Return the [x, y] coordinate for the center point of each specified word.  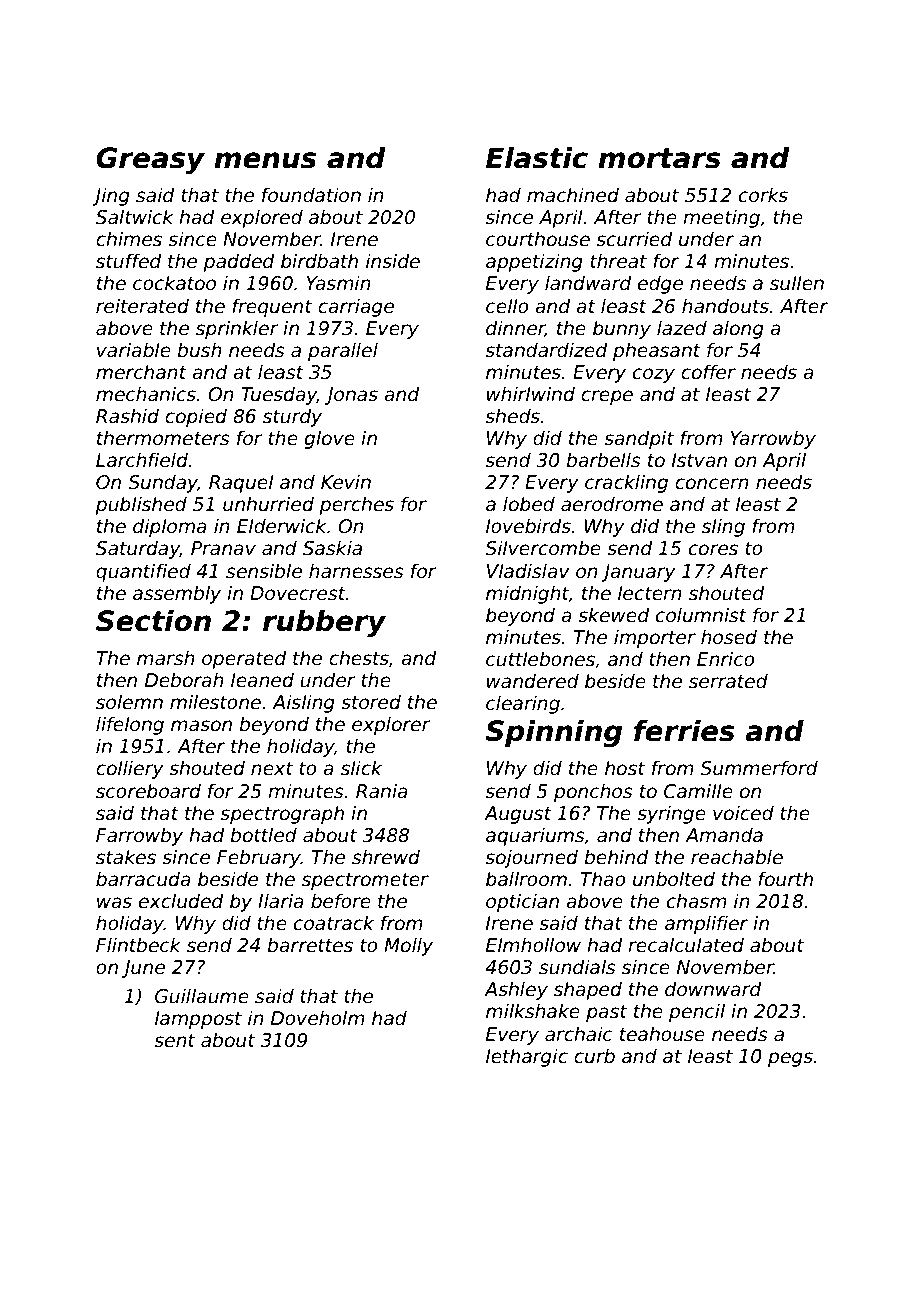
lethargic [527, 1057]
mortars [659, 158]
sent [174, 1041]
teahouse [662, 1034]
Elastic [537, 157]
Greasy [150, 160]
